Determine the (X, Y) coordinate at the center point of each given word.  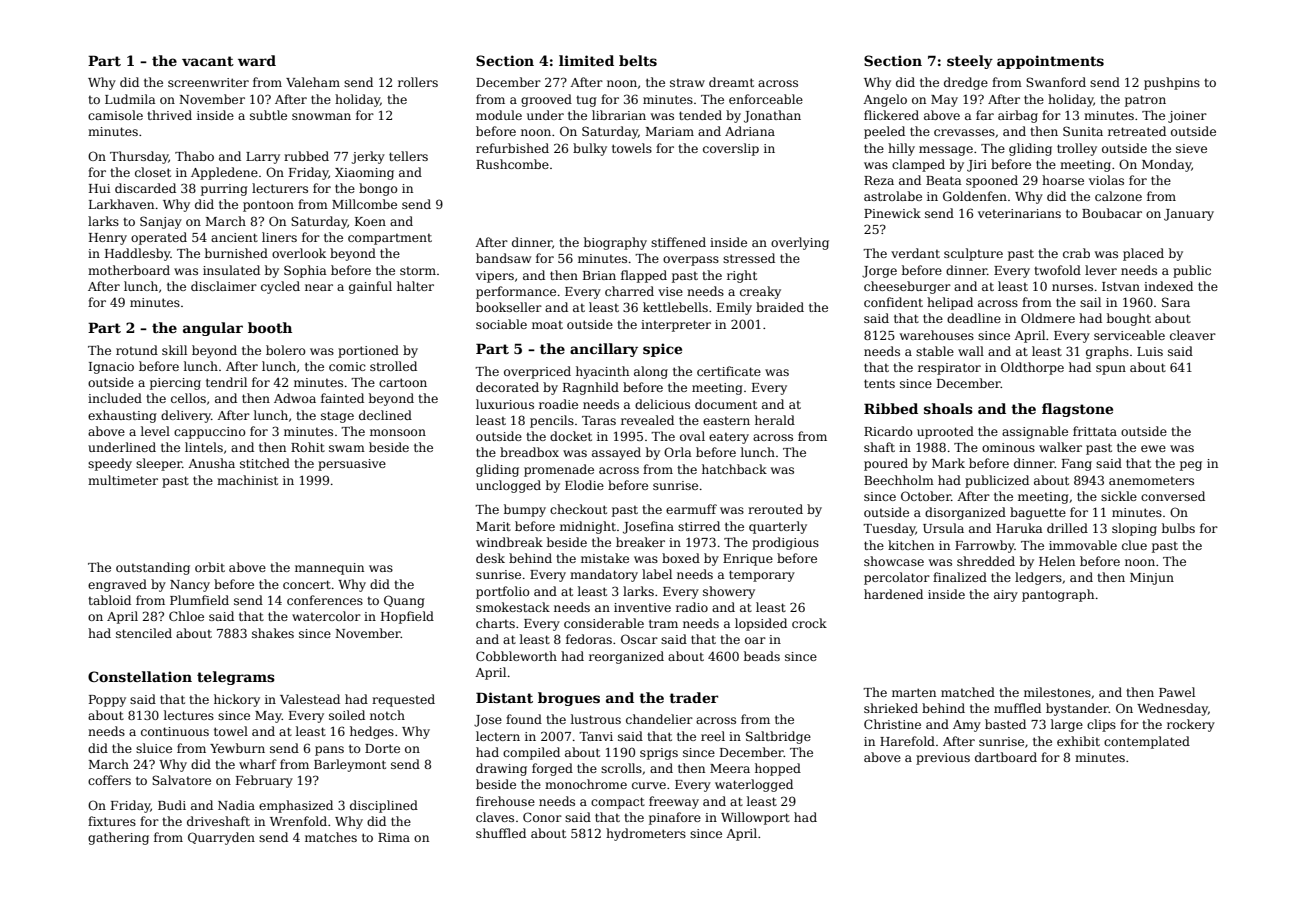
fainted (342, 398)
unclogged (508, 486)
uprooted (945, 432)
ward (257, 60)
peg (1191, 466)
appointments (1050, 62)
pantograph (1058, 595)
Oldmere (1048, 318)
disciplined (384, 806)
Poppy (107, 701)
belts (638, 60)
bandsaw (503, 258)
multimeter (123, 480)
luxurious (505, 404)
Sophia (305, 271)
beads (762, 656)
